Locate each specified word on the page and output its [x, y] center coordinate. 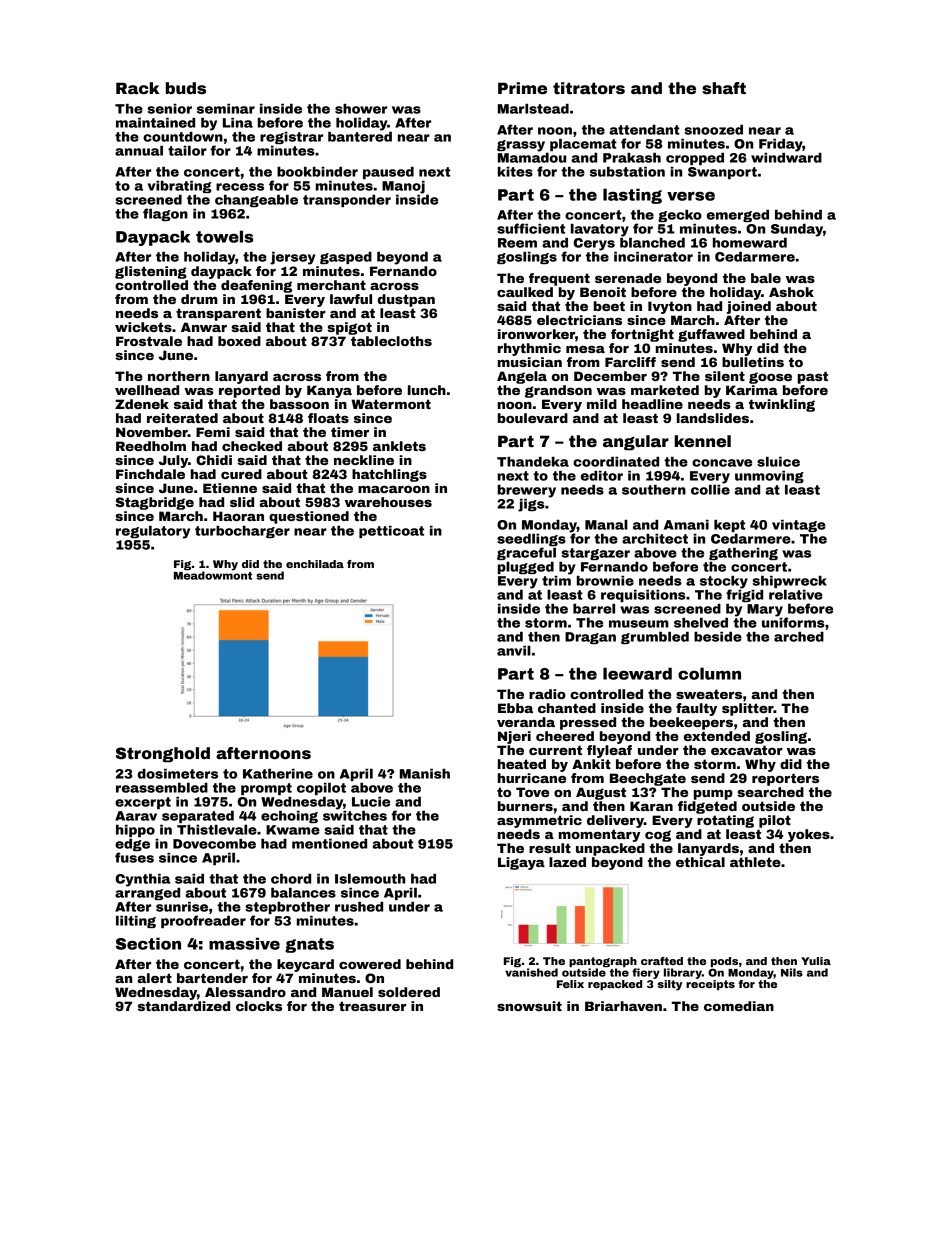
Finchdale [150, 474]
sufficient [531, 228]
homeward [750, 243]
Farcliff [630, 362]
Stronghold [163, 755]
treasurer [372, 1006]
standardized [184, 1006]
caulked [525, 292]
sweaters [709, 694]
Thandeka [533, 462]
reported [249, 391]
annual [139, 151]
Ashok [791, 292]
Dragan [590, 638]
